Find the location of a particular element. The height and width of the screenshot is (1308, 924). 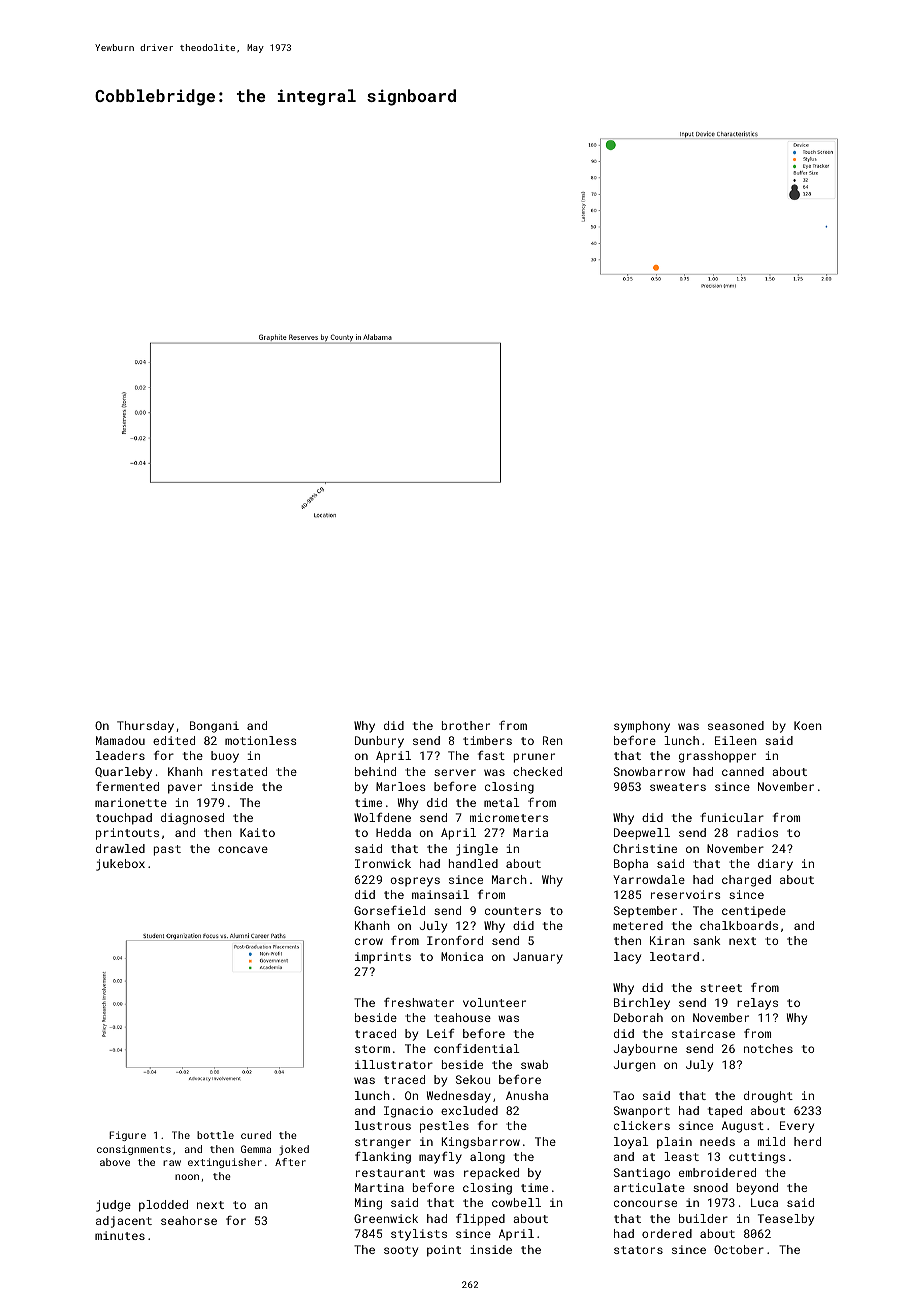

Bongani is located at coordinates (214, 727).
